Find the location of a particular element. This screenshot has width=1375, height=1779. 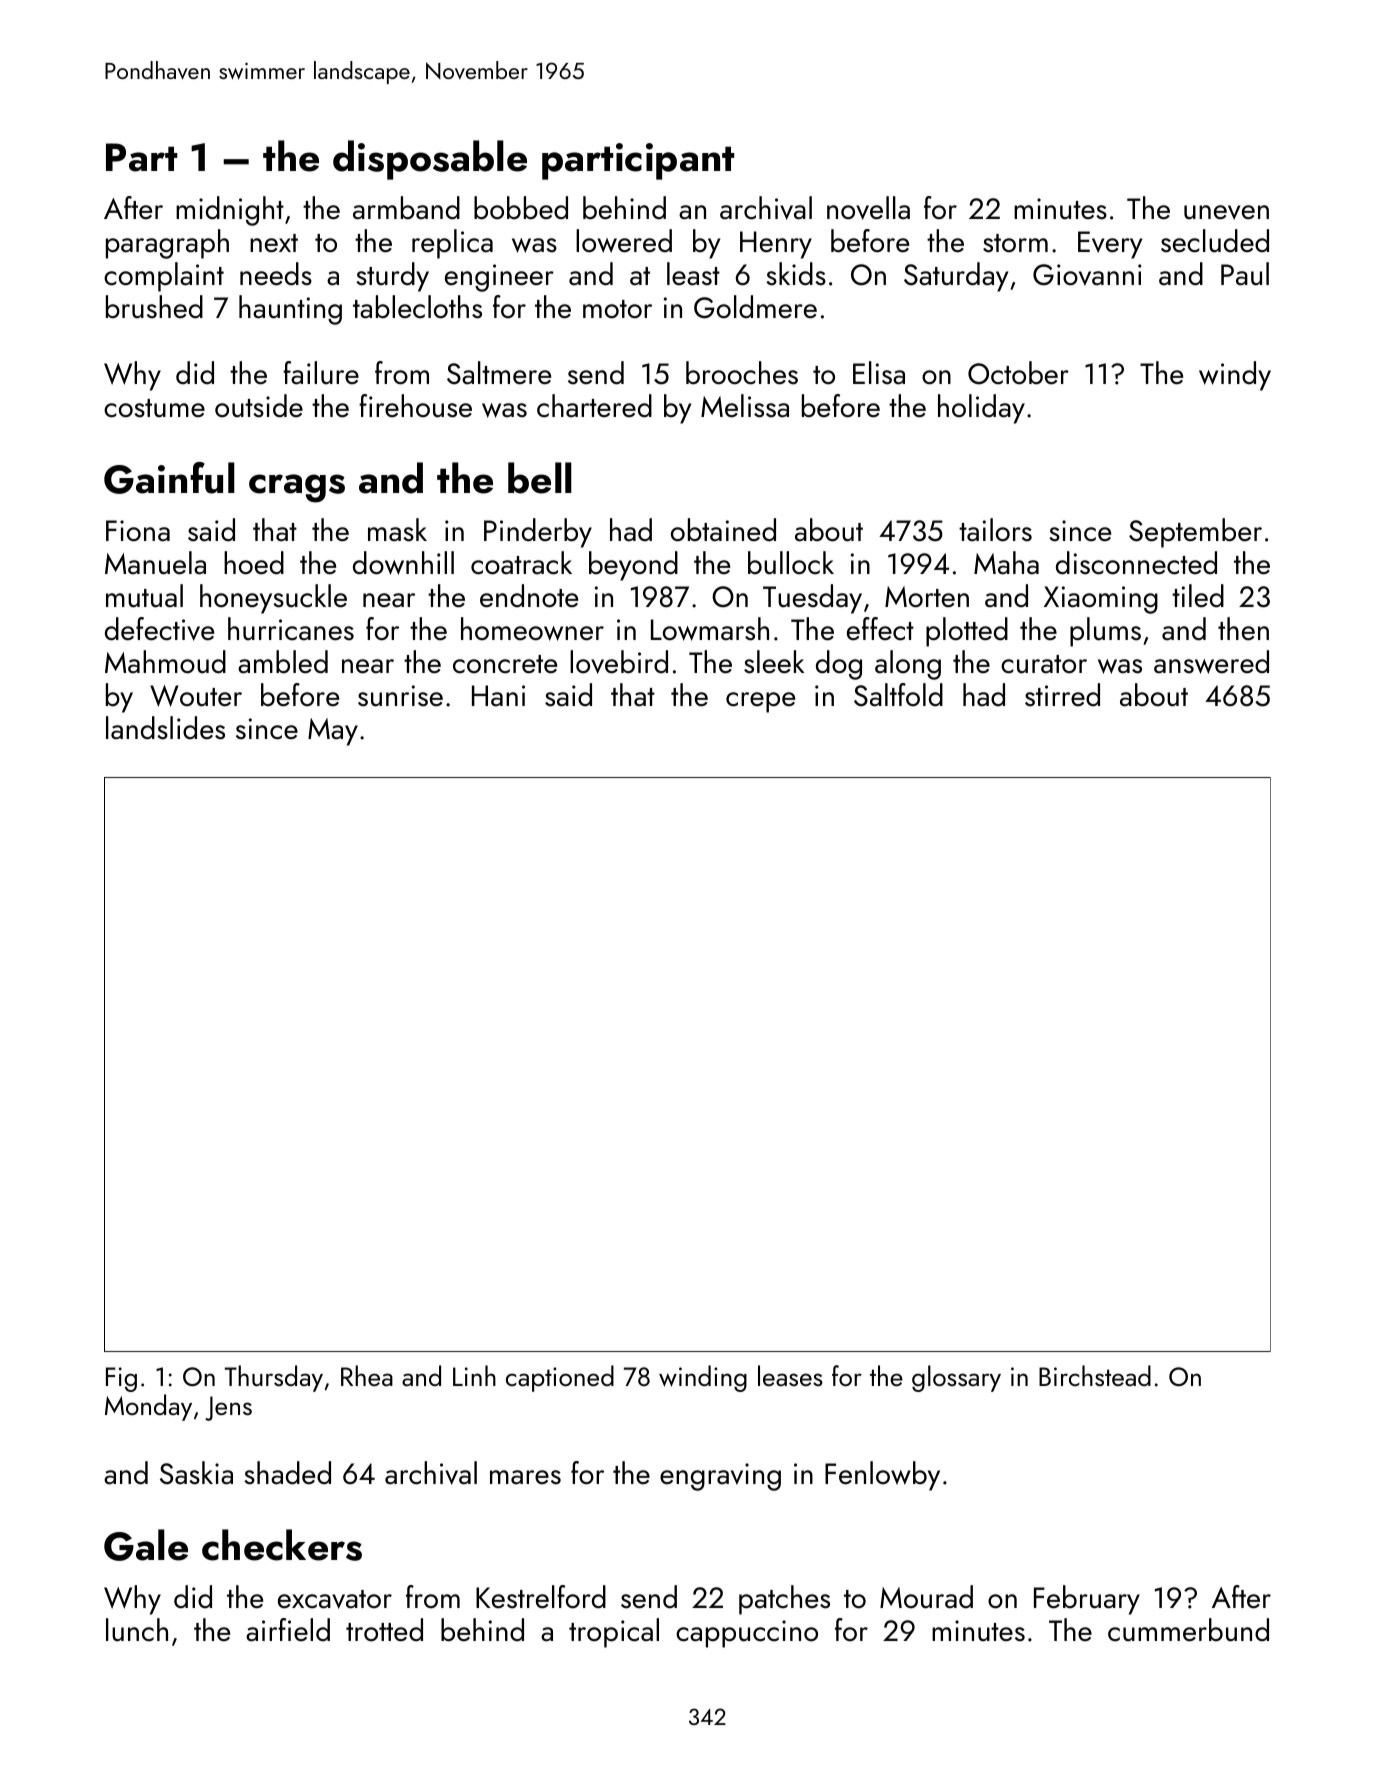

May is located at coordinates (333, 732).
